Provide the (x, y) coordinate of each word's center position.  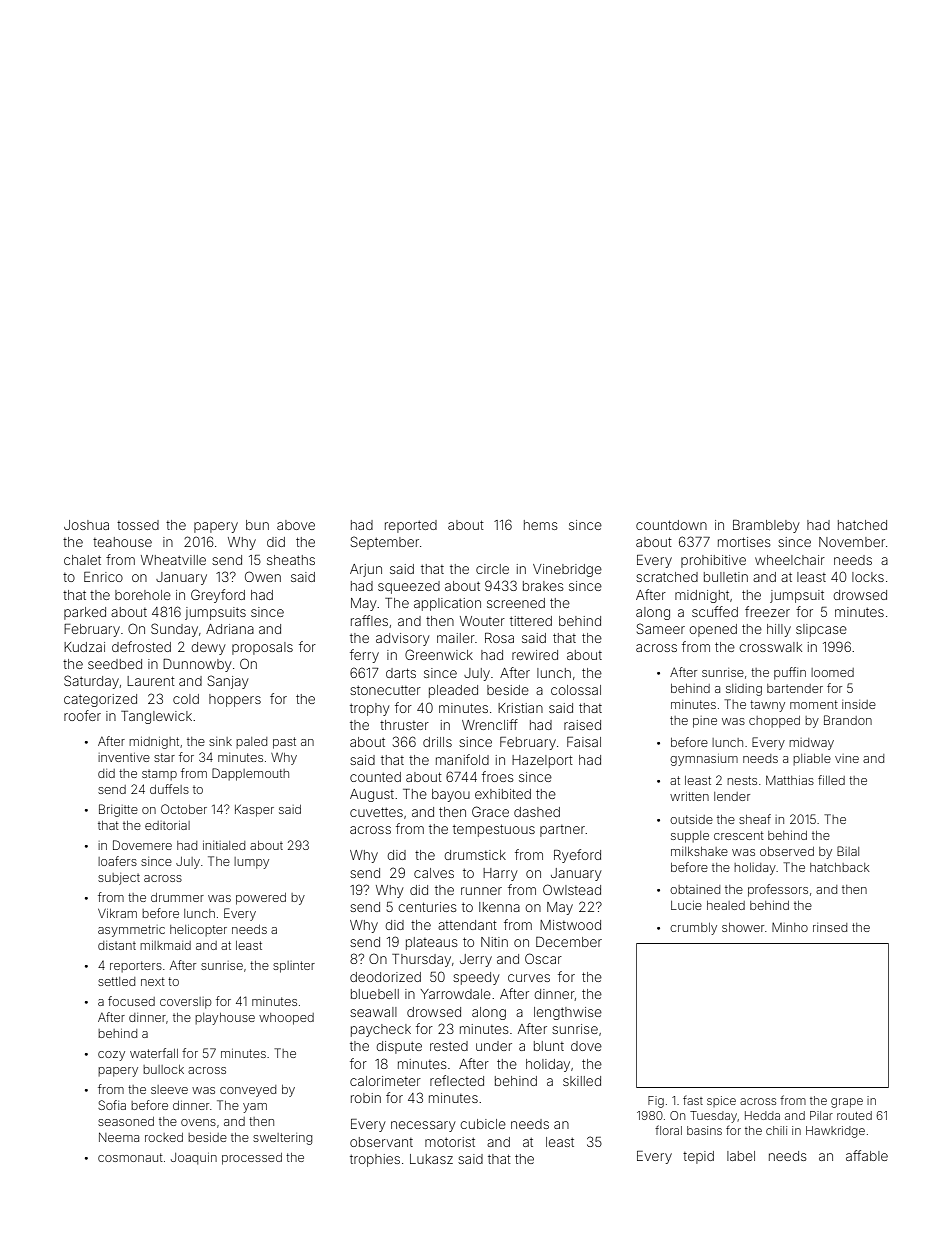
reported (411, 526)
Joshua (86, 525)
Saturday (91, 682)
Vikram (117, 913)
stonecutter (385, 690)
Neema (119, 1137)
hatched (862, 525)
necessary (423, 1126)
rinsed (830, 927)
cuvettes (376, 812)
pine (705, 722)
